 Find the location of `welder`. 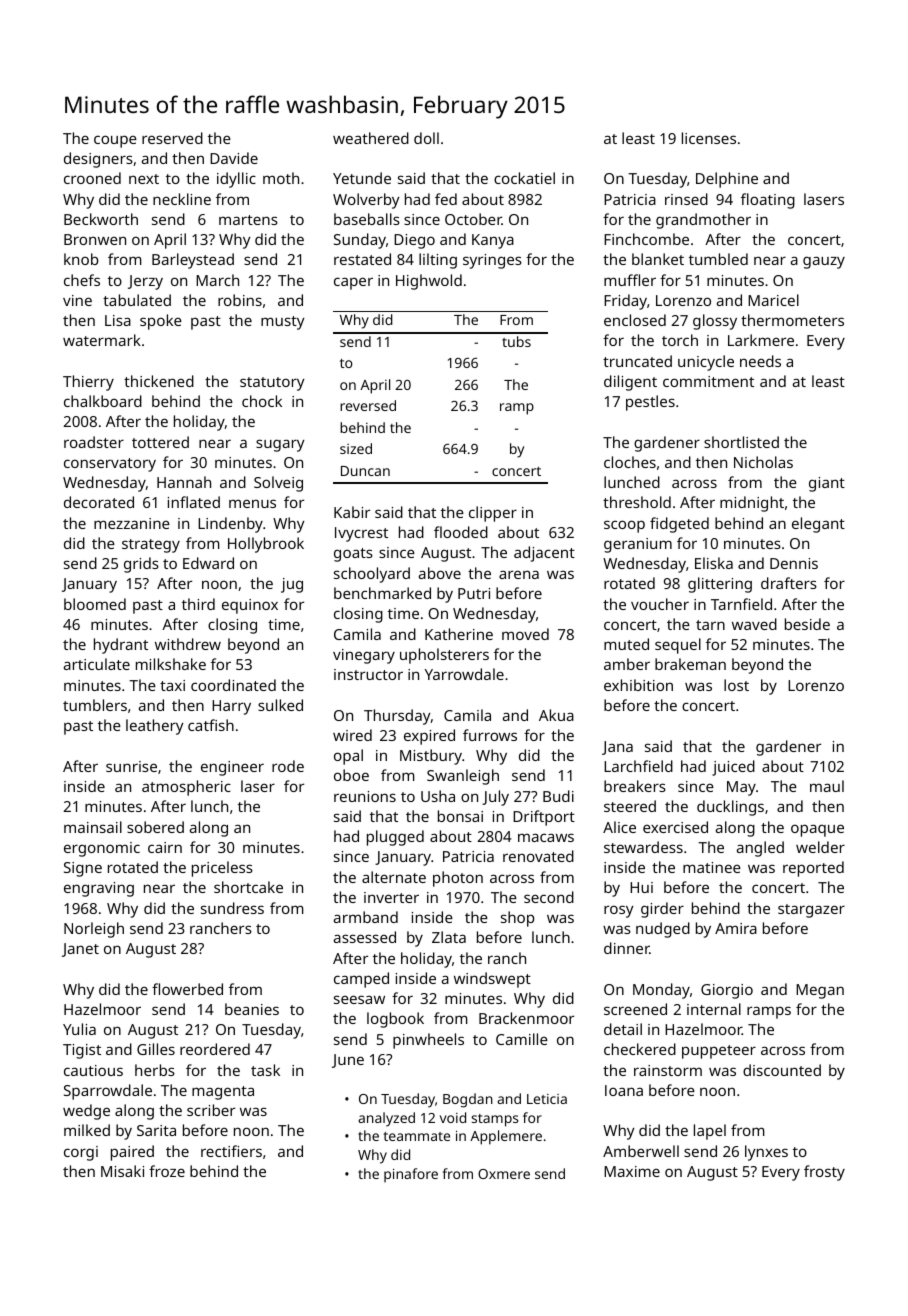

welder is located at coordinates (820, 847).
